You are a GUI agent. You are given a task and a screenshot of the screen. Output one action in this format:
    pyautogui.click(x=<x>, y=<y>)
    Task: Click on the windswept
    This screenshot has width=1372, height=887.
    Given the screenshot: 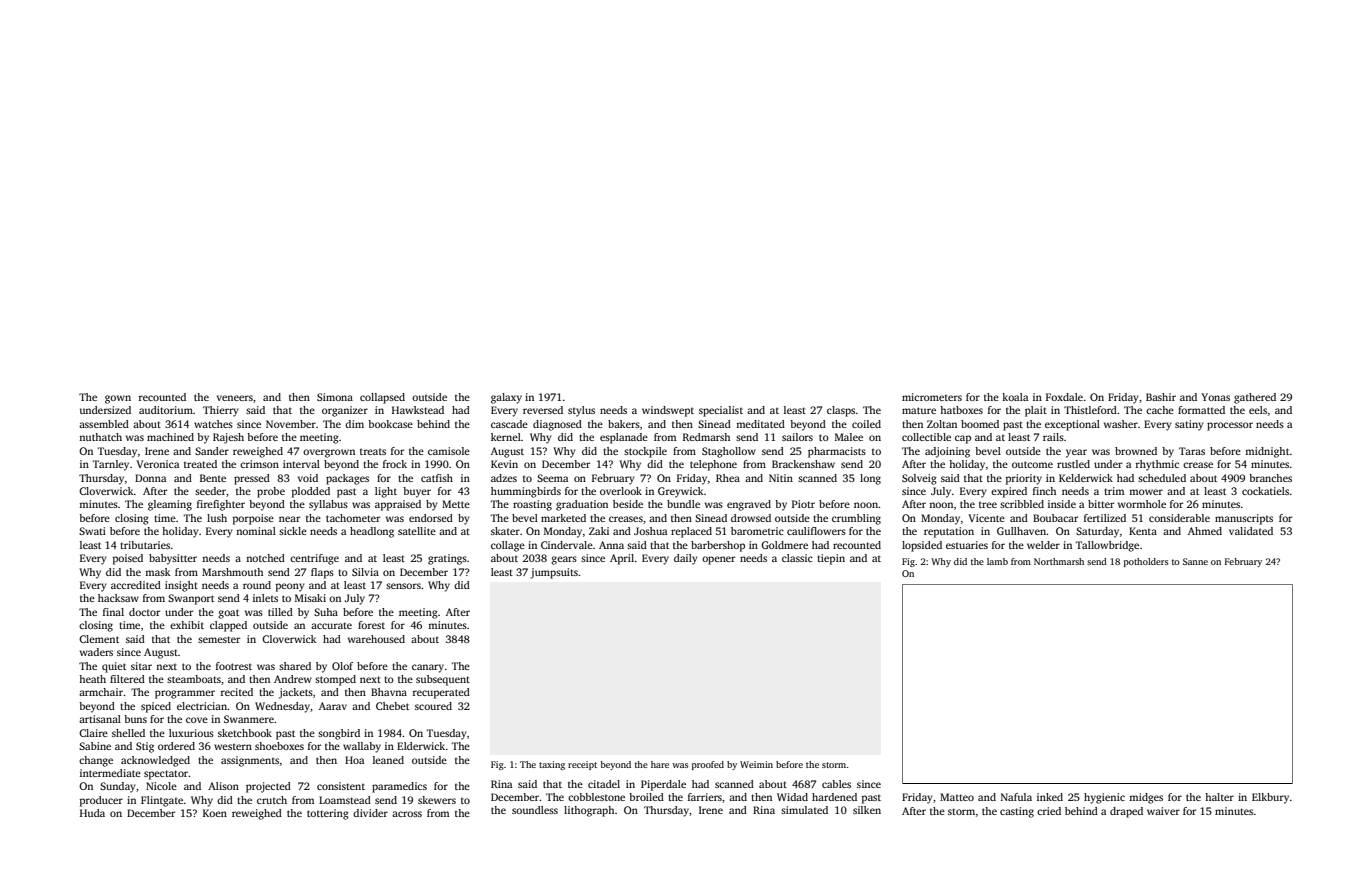 What is the action you would take?
    pyautogui.click(x=668, y=411)
